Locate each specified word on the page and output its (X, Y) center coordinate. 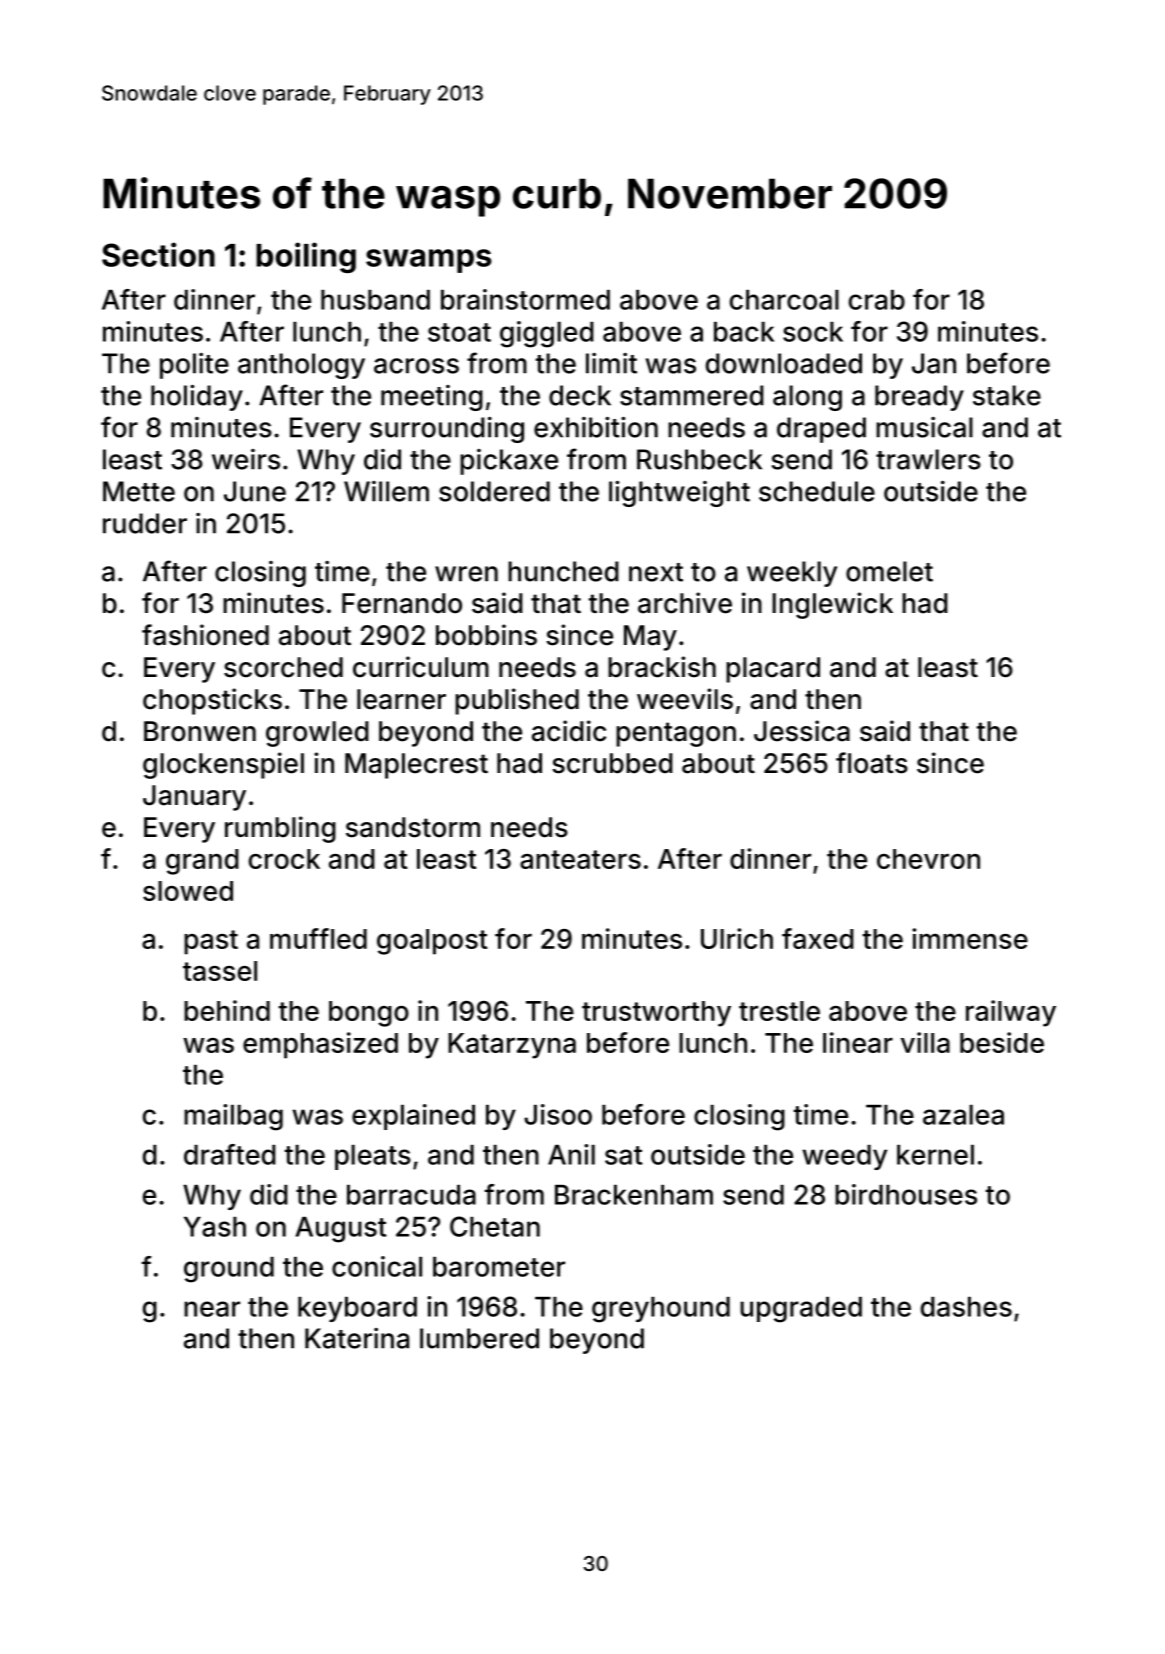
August (341, 1230)
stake (1007, 395)
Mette (139, 491)
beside (1002, 1042)
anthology (301, 366)
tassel (220, 971)
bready (919, 398)
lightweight (679, 494)
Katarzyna (512, 1046)
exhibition (596, 427)
